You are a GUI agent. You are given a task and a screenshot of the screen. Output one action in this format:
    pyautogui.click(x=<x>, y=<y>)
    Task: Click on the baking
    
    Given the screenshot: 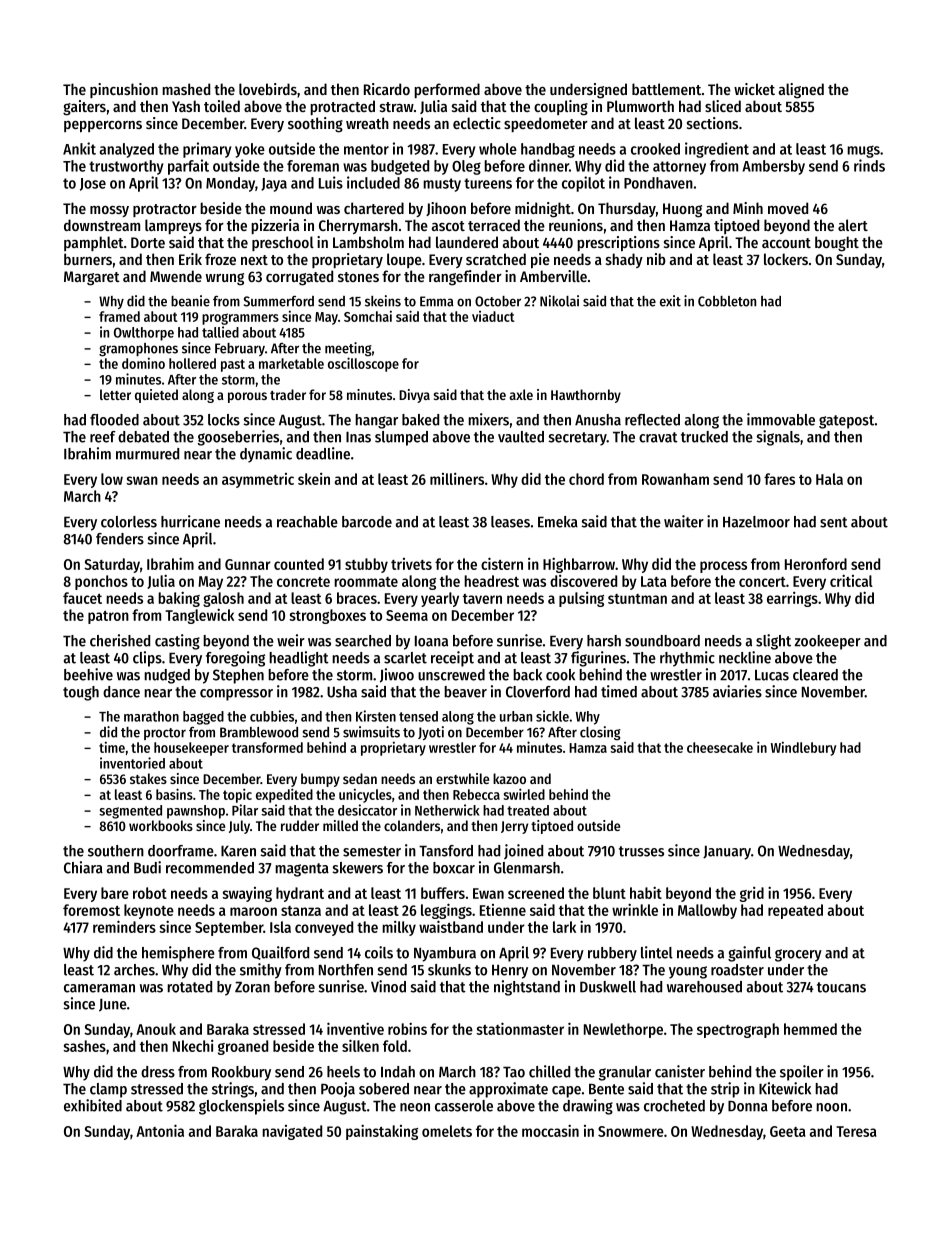 What is the action you would take?
    pyautogui.click(x=179, y=599)
